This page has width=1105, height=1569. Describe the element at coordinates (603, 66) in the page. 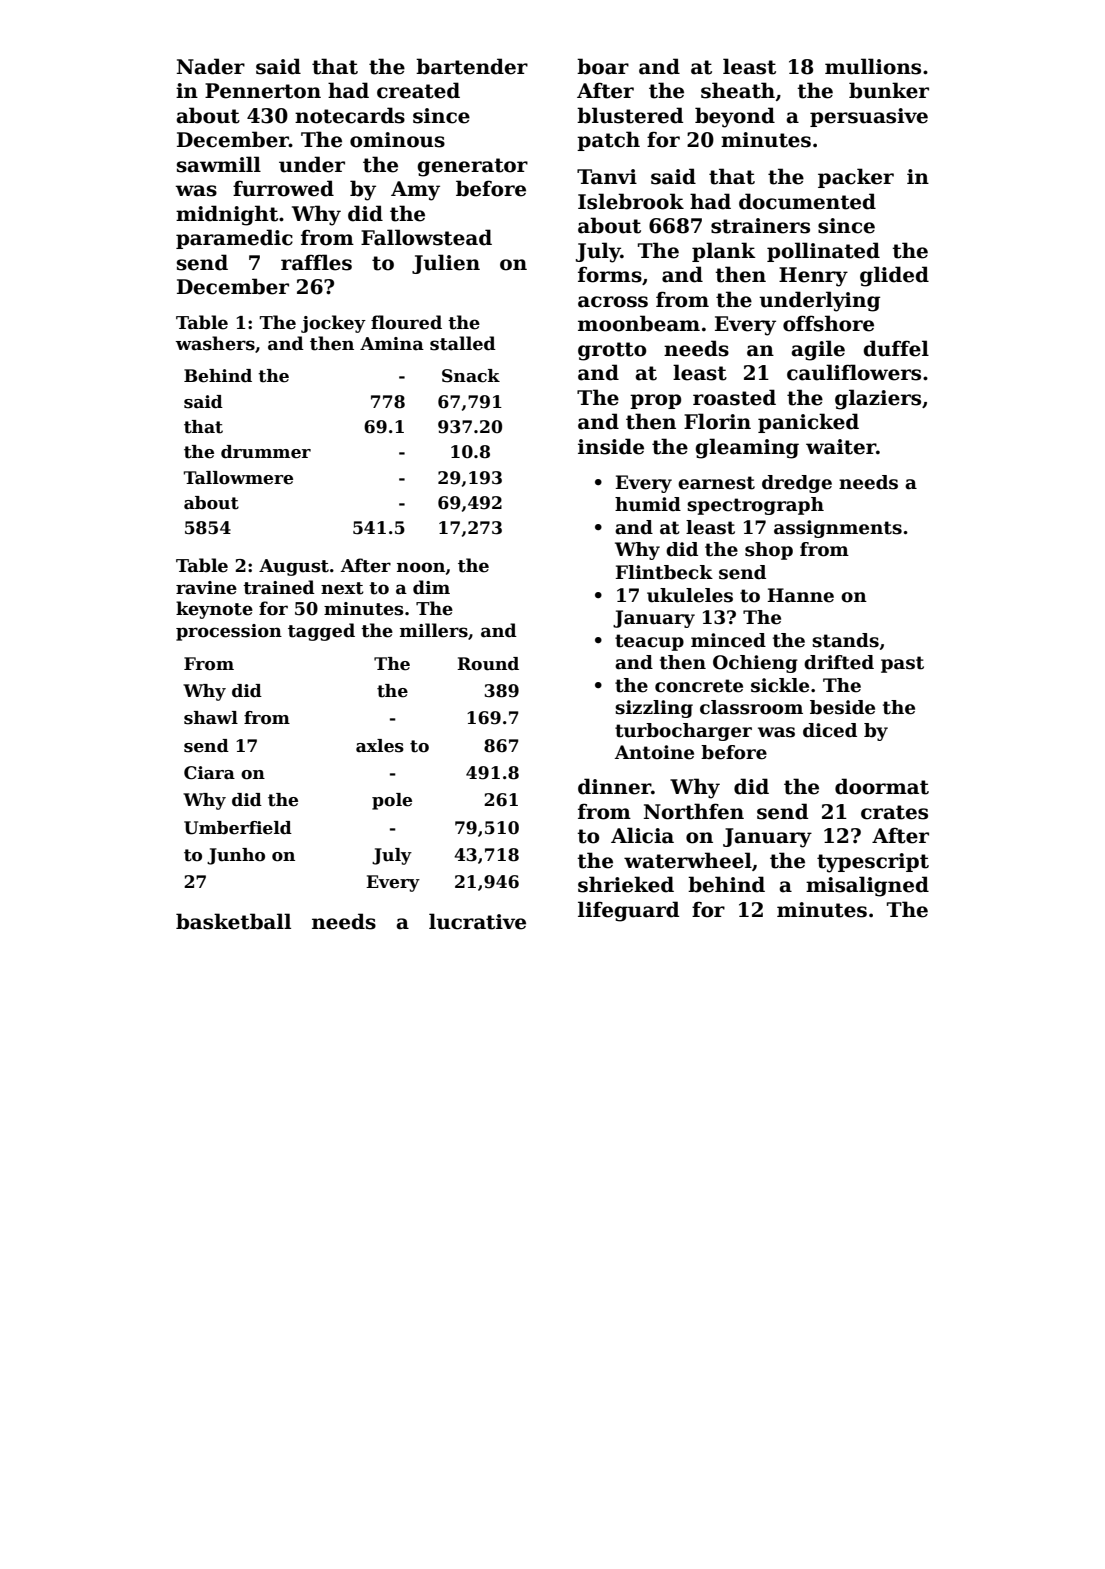

I see `boar` at that location.
